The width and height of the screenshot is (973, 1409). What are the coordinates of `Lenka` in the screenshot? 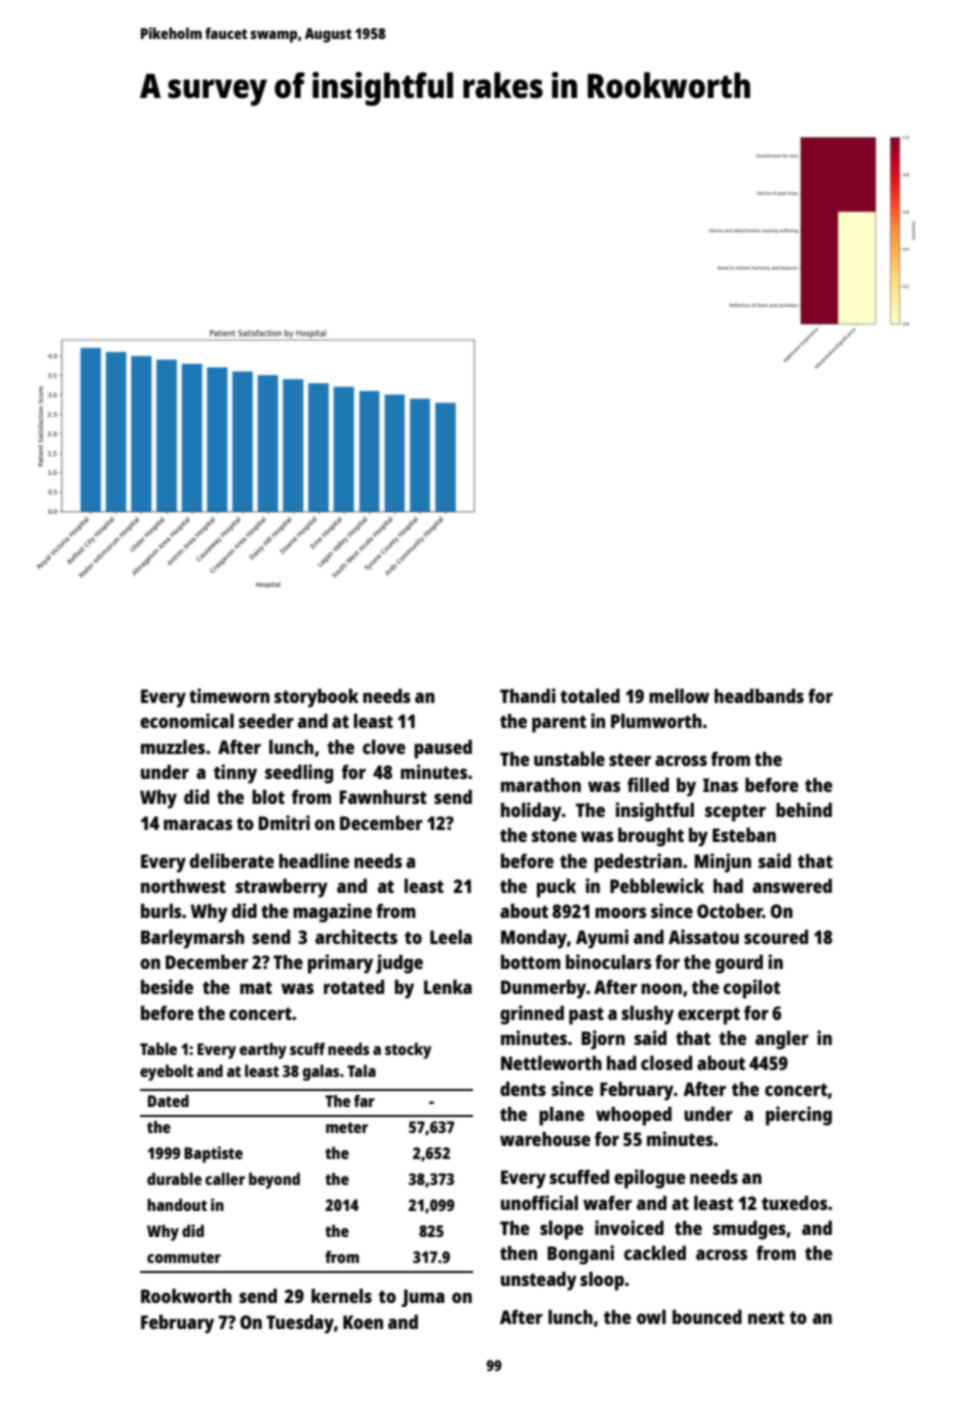 It's located at (448, 986).
